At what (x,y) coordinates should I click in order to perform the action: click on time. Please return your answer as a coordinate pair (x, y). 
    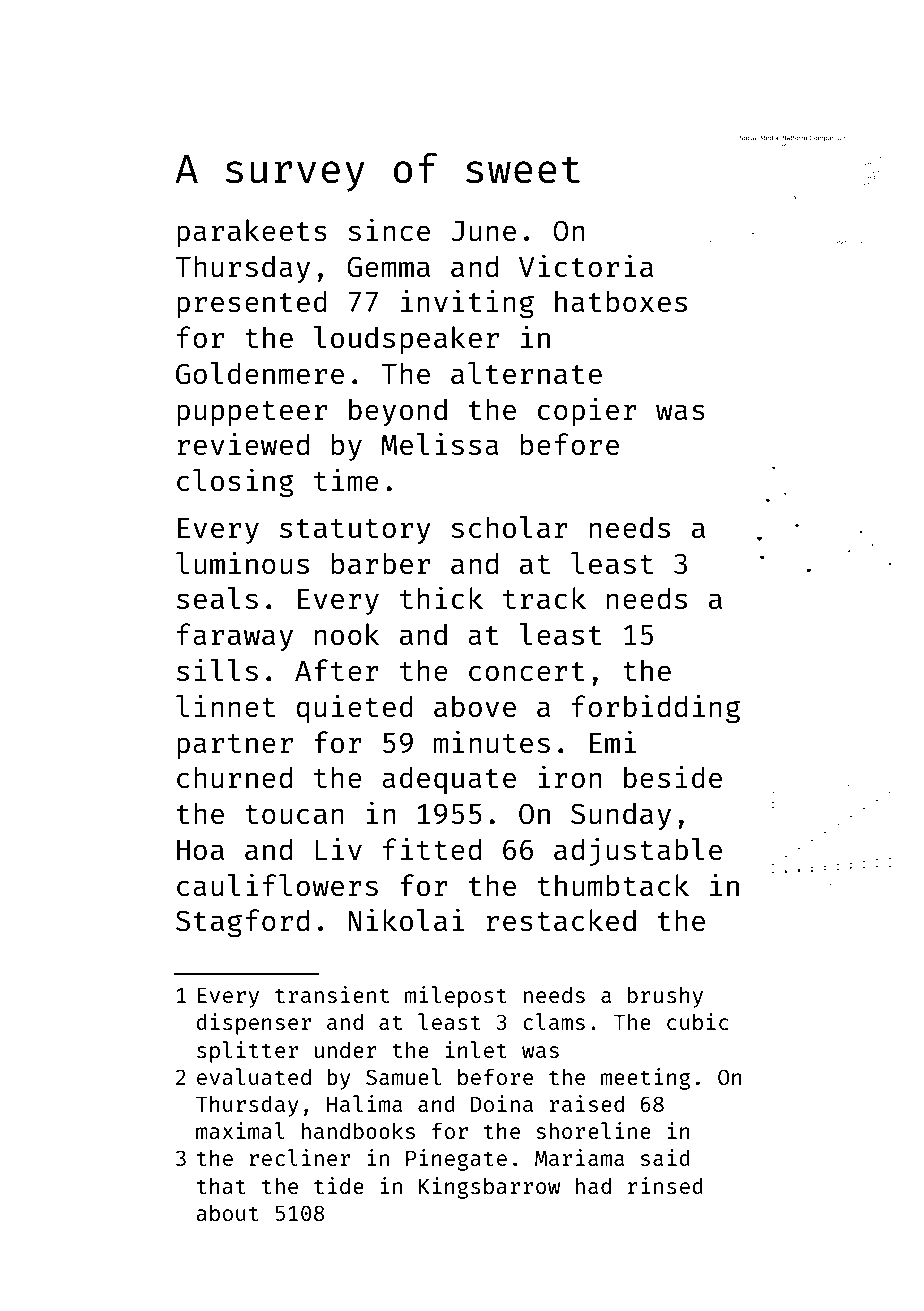
    Looking at the image, I should click on (346, 479).
